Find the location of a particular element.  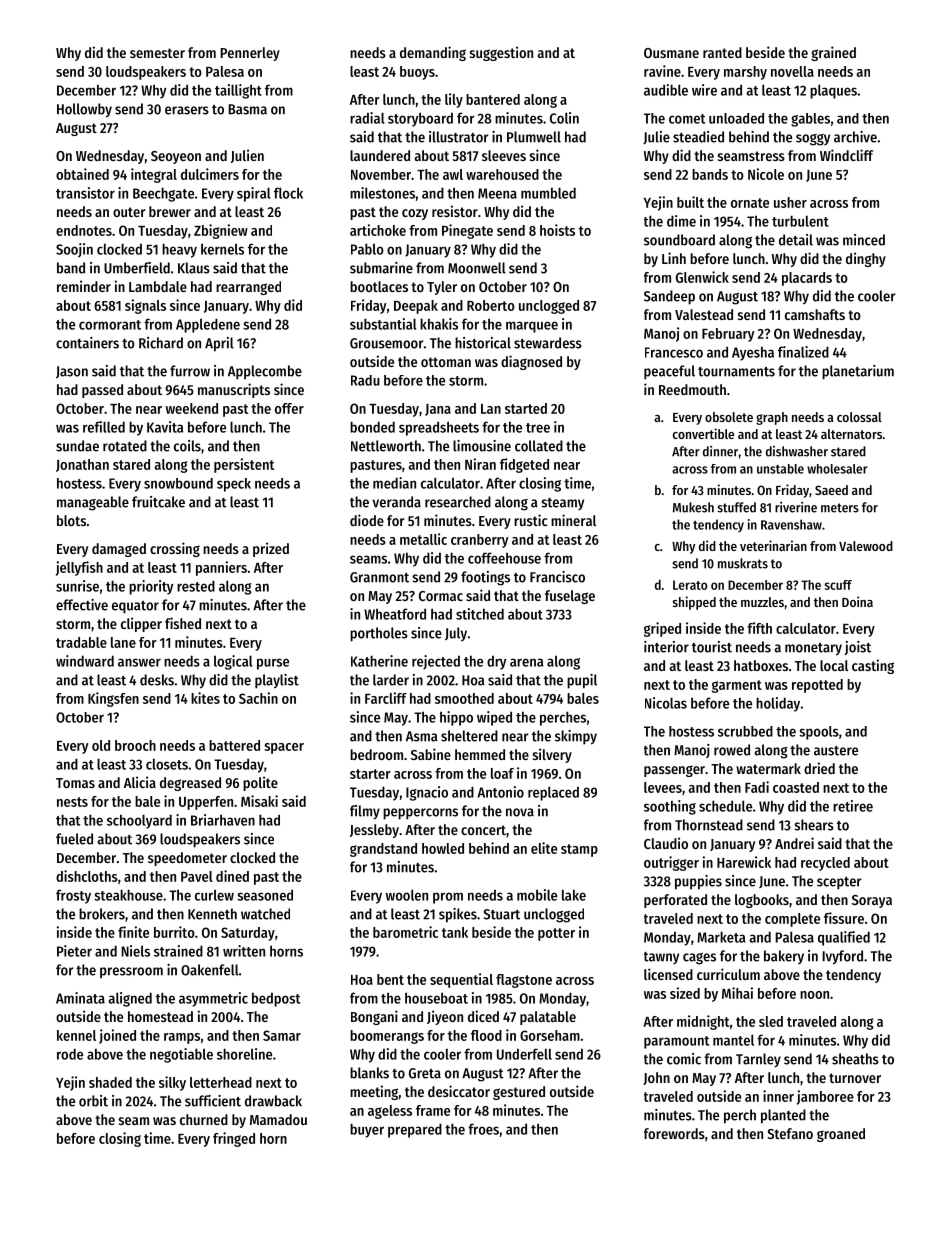

Francisco is located at coordinates (557, 577).
